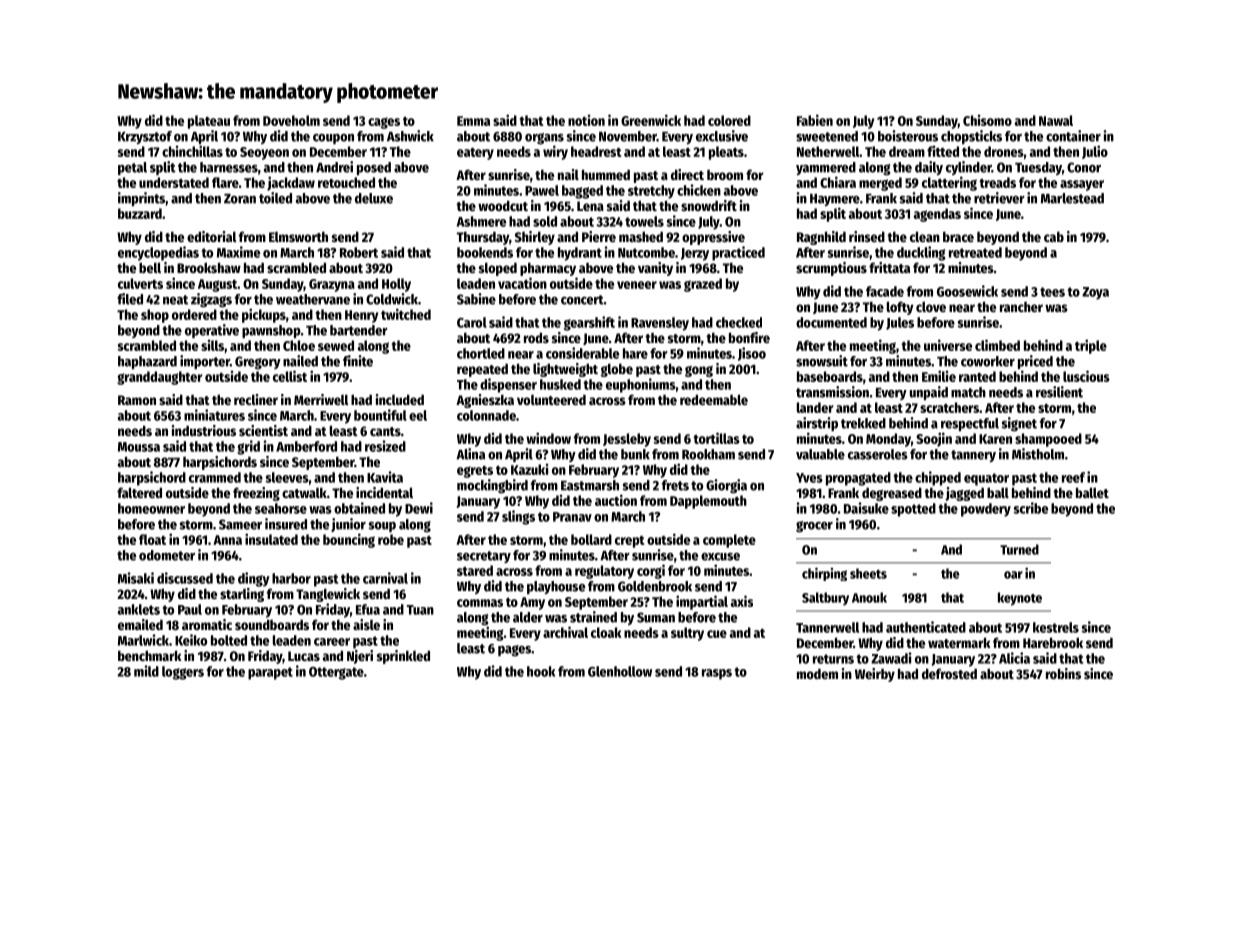 The height and width of the document is (952, 1233). What do you see at coordinates (368, 609) in the document?
I see `Efua` at bounding box center [368, 609].
